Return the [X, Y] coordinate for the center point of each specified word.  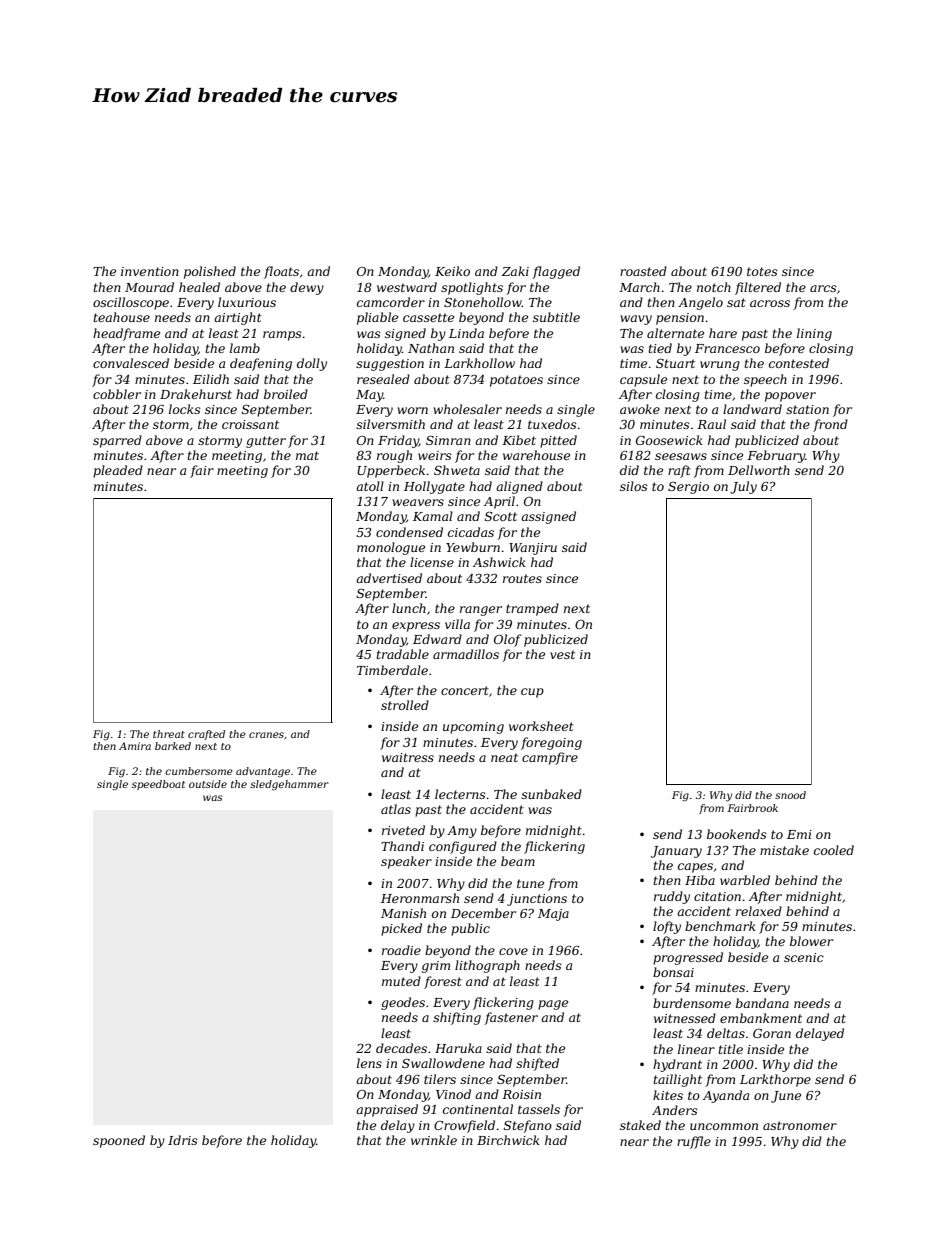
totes [762, 271]
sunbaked [551, 794]
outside [208, 784]
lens [369, 1063]
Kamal [433, 516]
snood [790, 795]
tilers [440, 1079]
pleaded [118, 471]
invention [150, 271]
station [807, 409]
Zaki [515, 271]
